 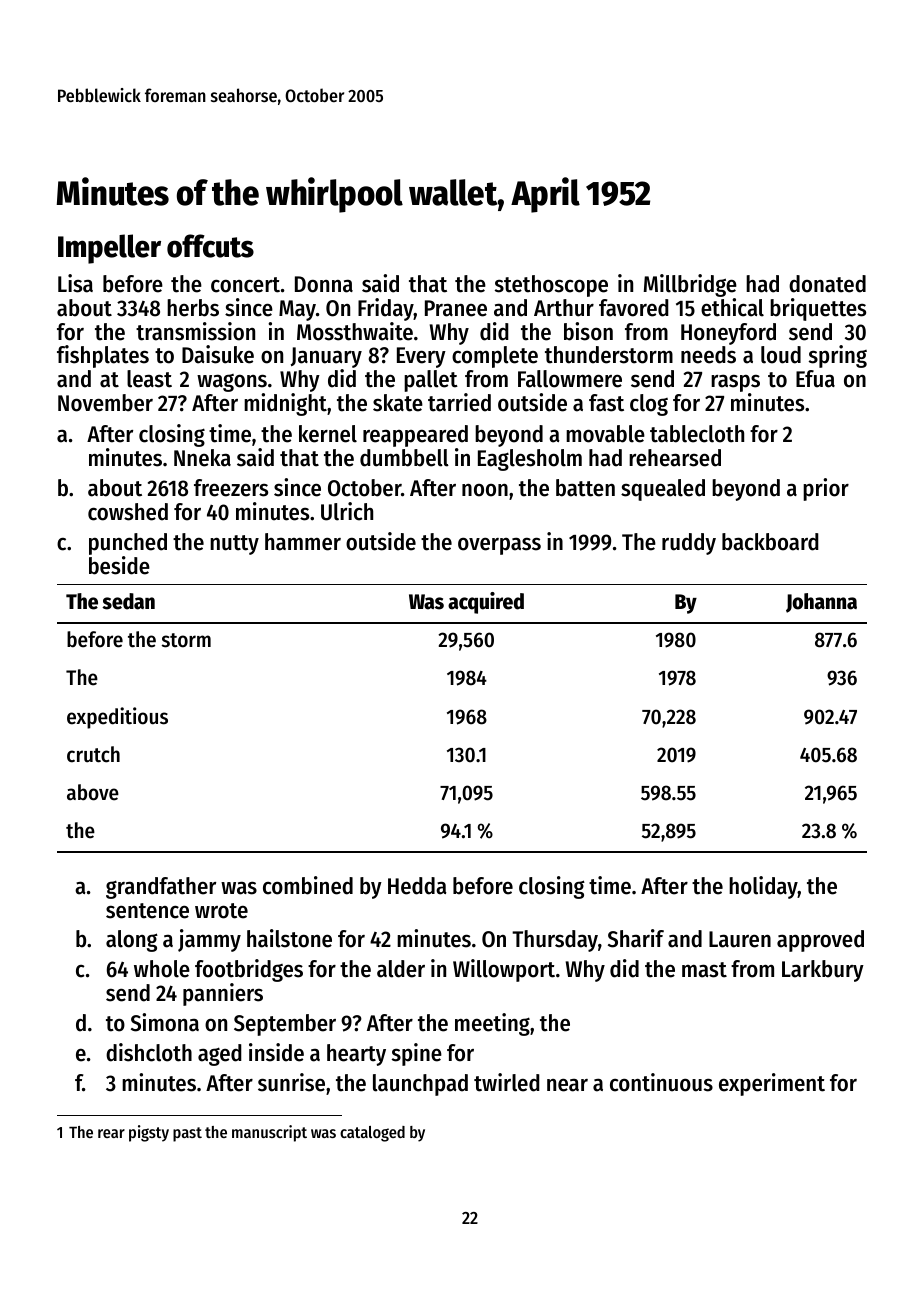 I want to click on Efua, so click(x=815, y=379).
